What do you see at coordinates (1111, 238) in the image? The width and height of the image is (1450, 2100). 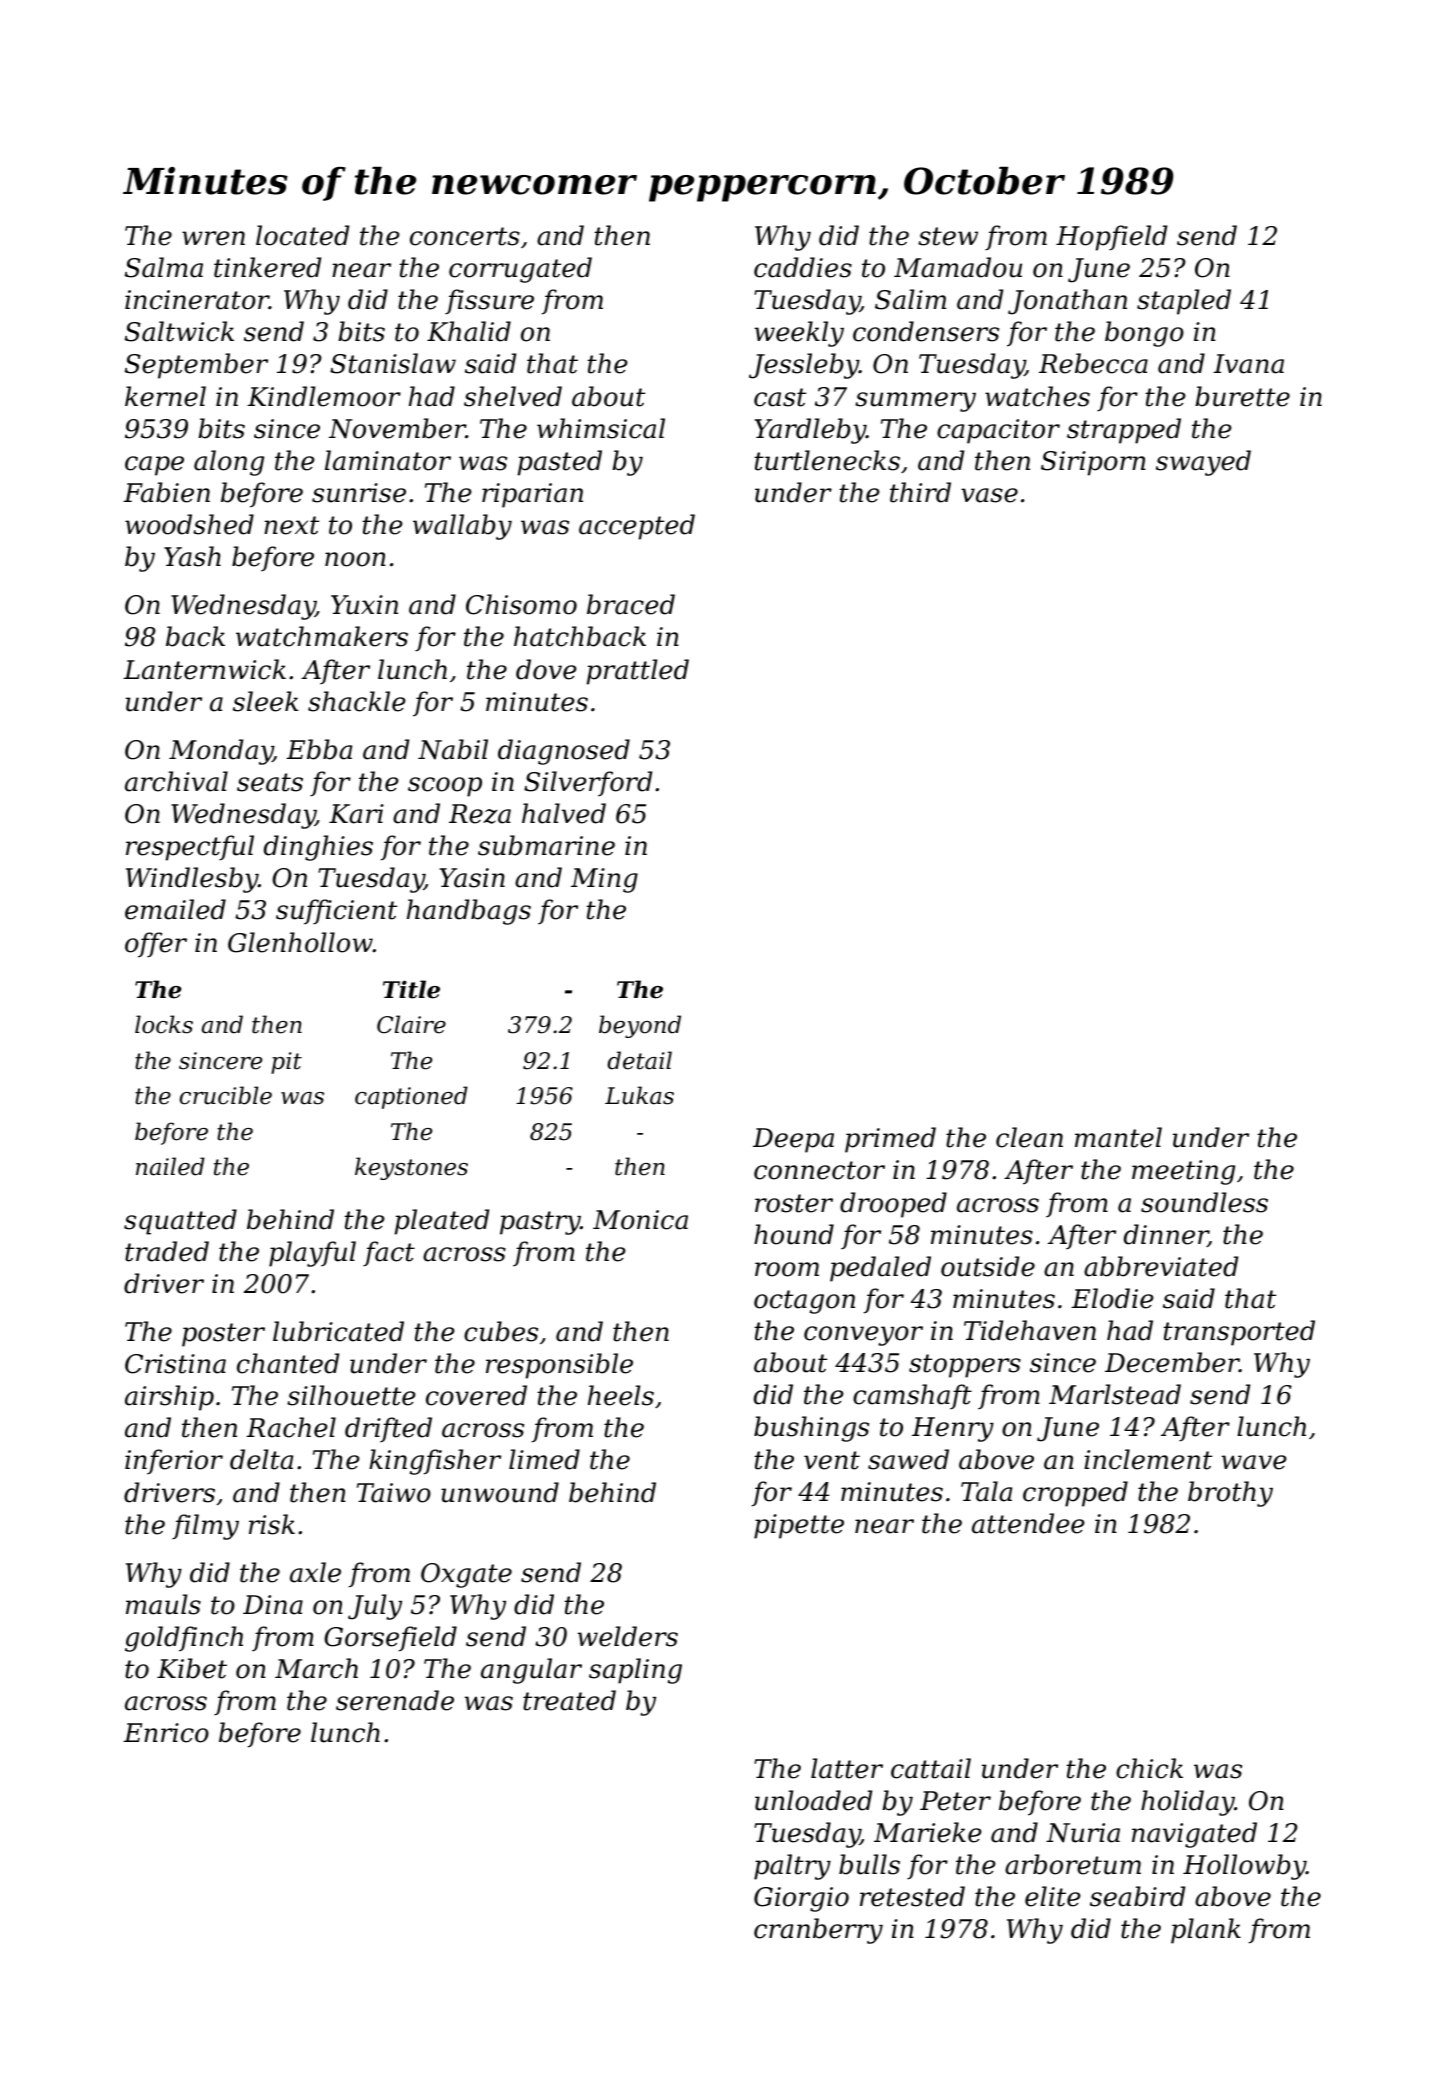 I see `Hopfield` at bounding box center [1111, 238].
